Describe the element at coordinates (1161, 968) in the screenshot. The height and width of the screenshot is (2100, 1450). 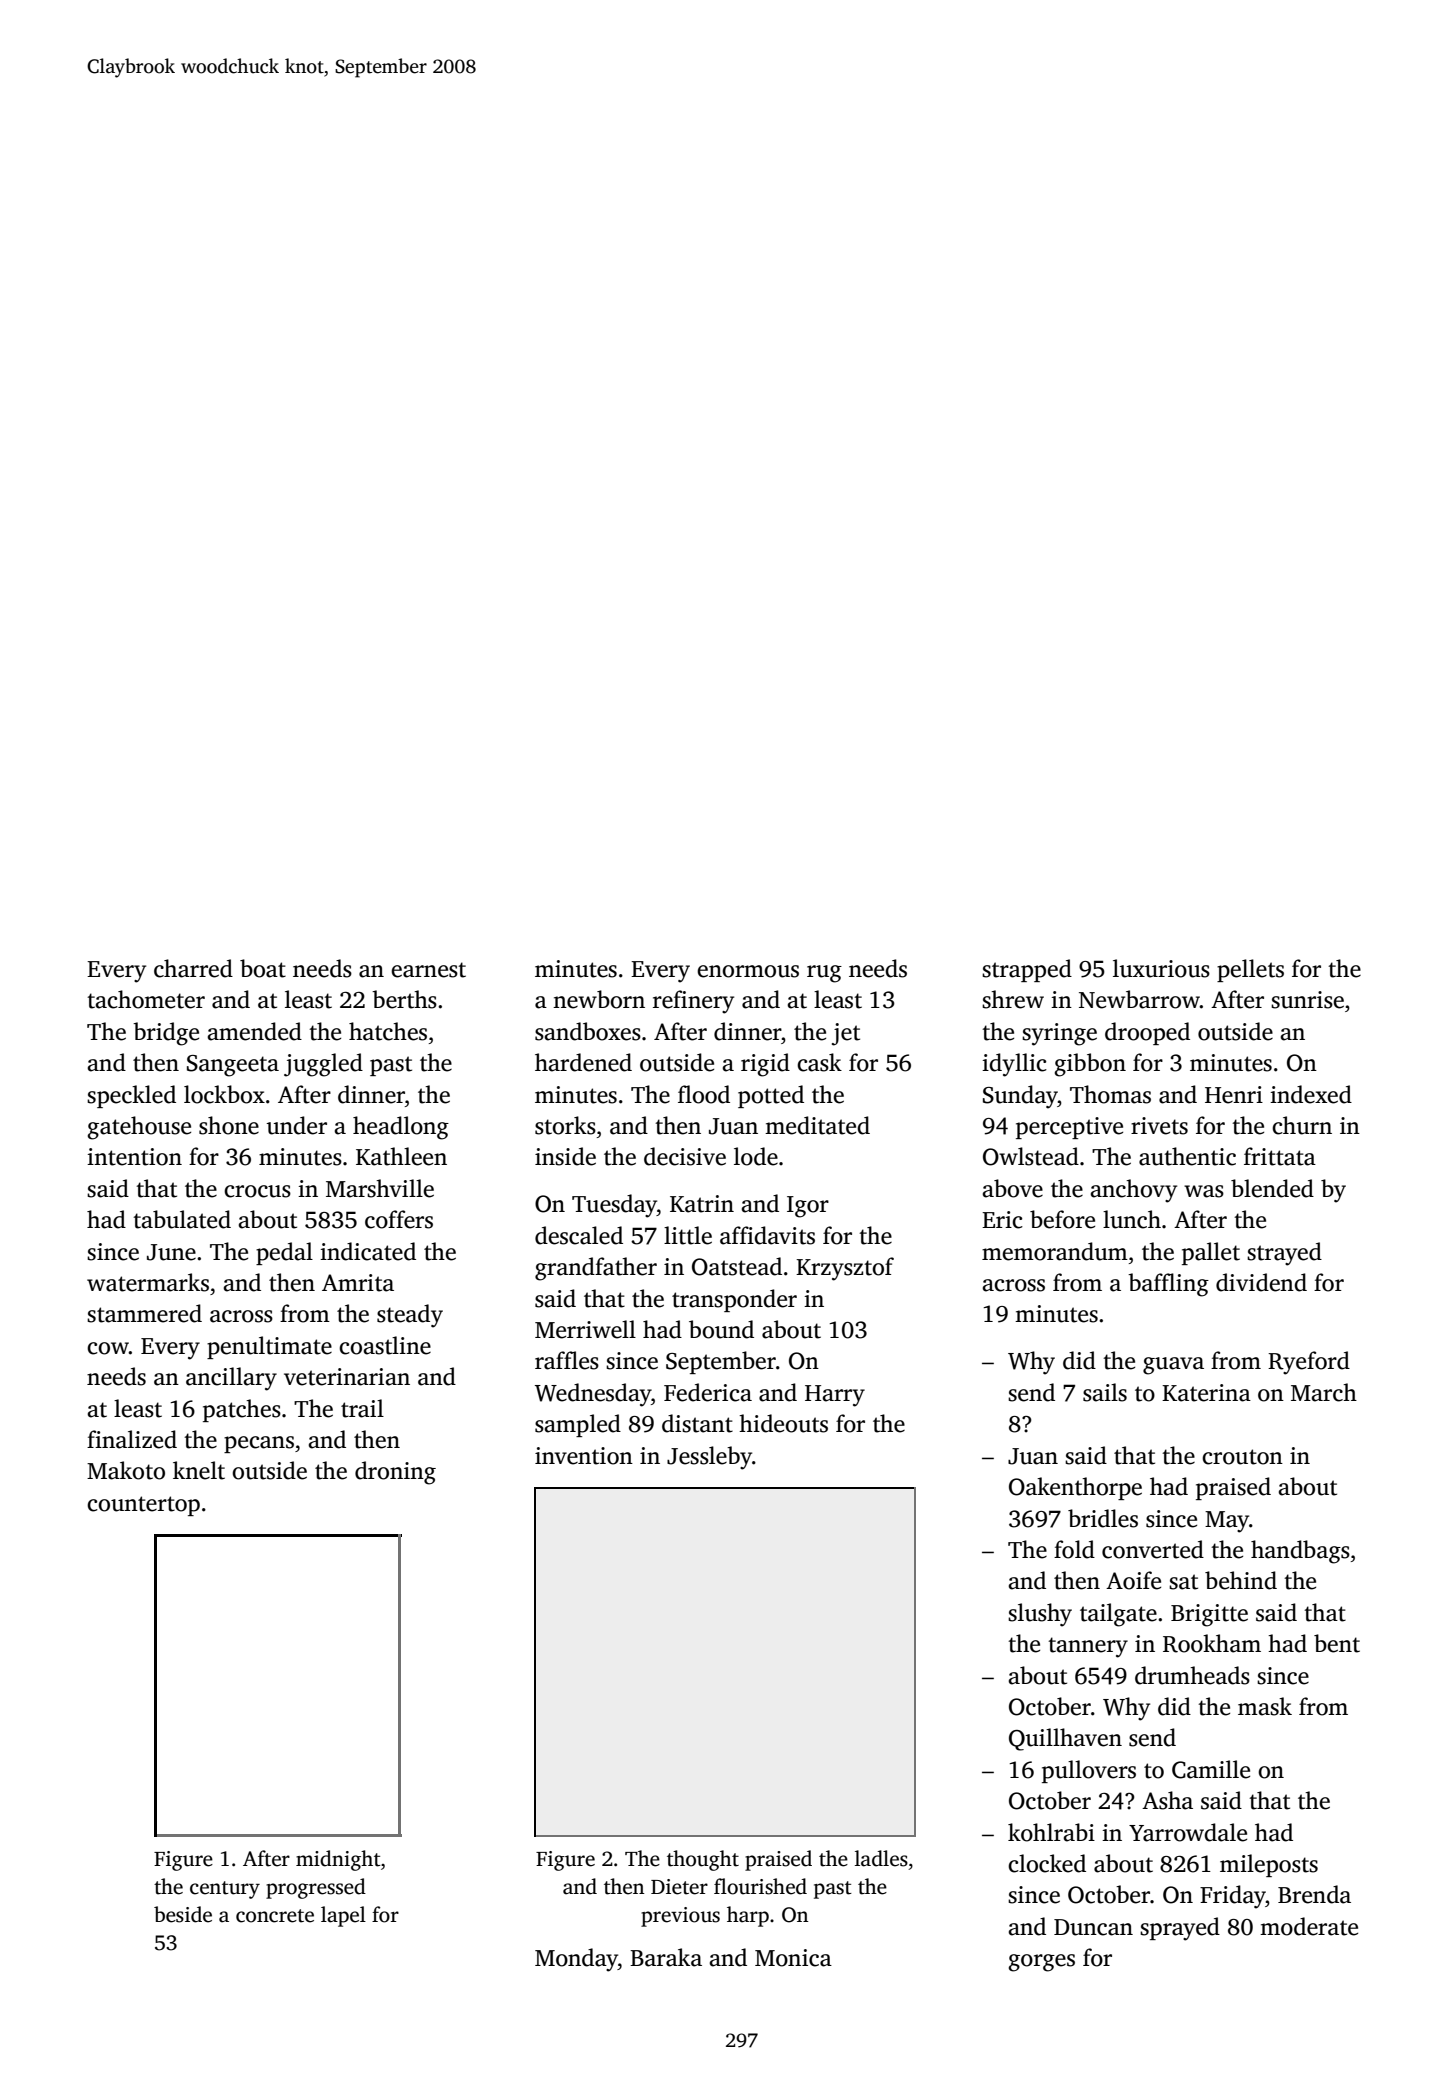
I see `luxurious` at that location.
